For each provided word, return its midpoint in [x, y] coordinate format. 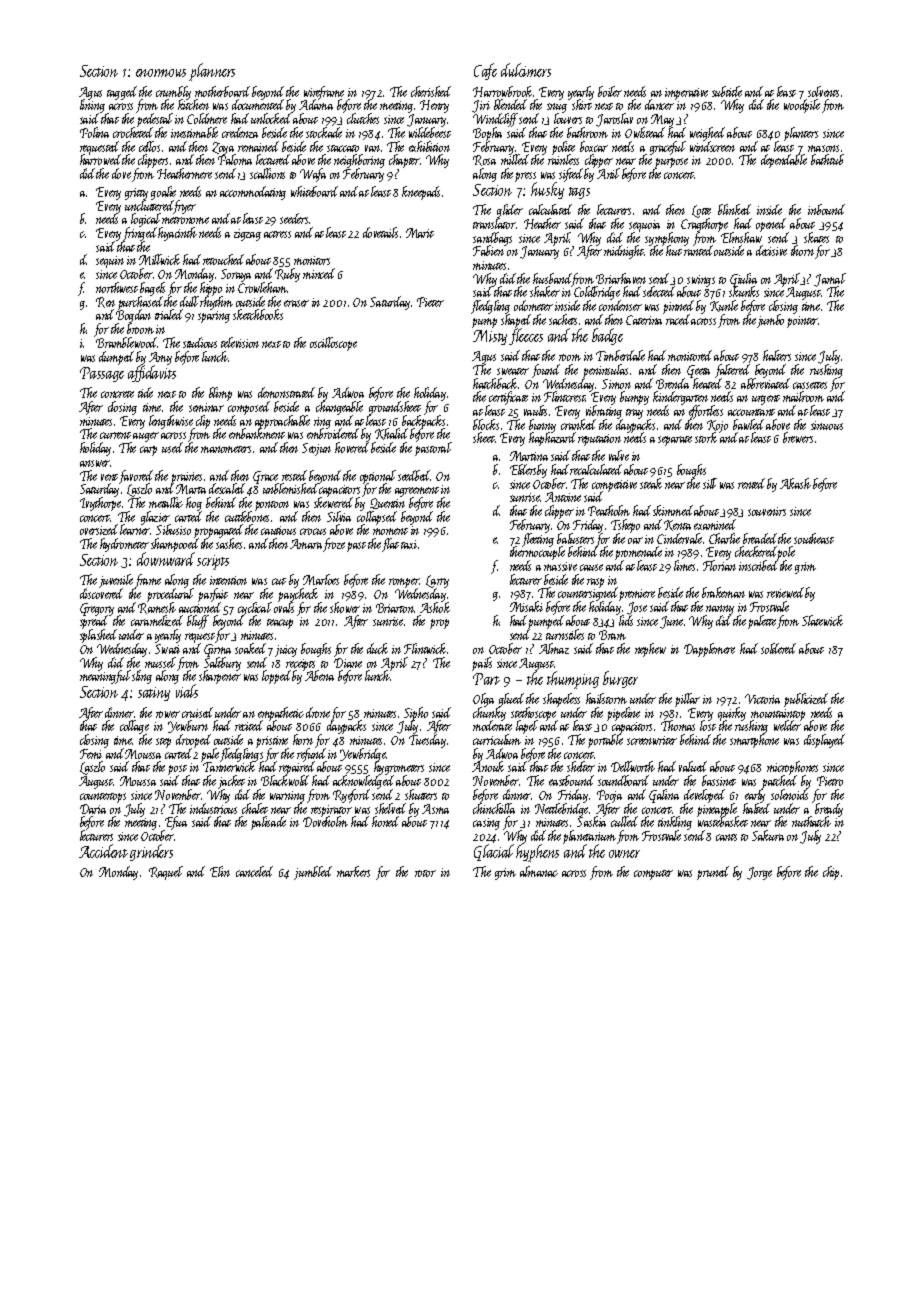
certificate [508, 398]
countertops [103, 798]
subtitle [727, 91]
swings [700, 281]
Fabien [488, 251]
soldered [778, 648]
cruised [197, 712]
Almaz [554, 648]
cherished [431, 91]
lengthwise [172, 422]
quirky [732, 714]
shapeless [561, 700]
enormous [161, 73]
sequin [110, 262]
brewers [798, 437]
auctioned [199, 608]
